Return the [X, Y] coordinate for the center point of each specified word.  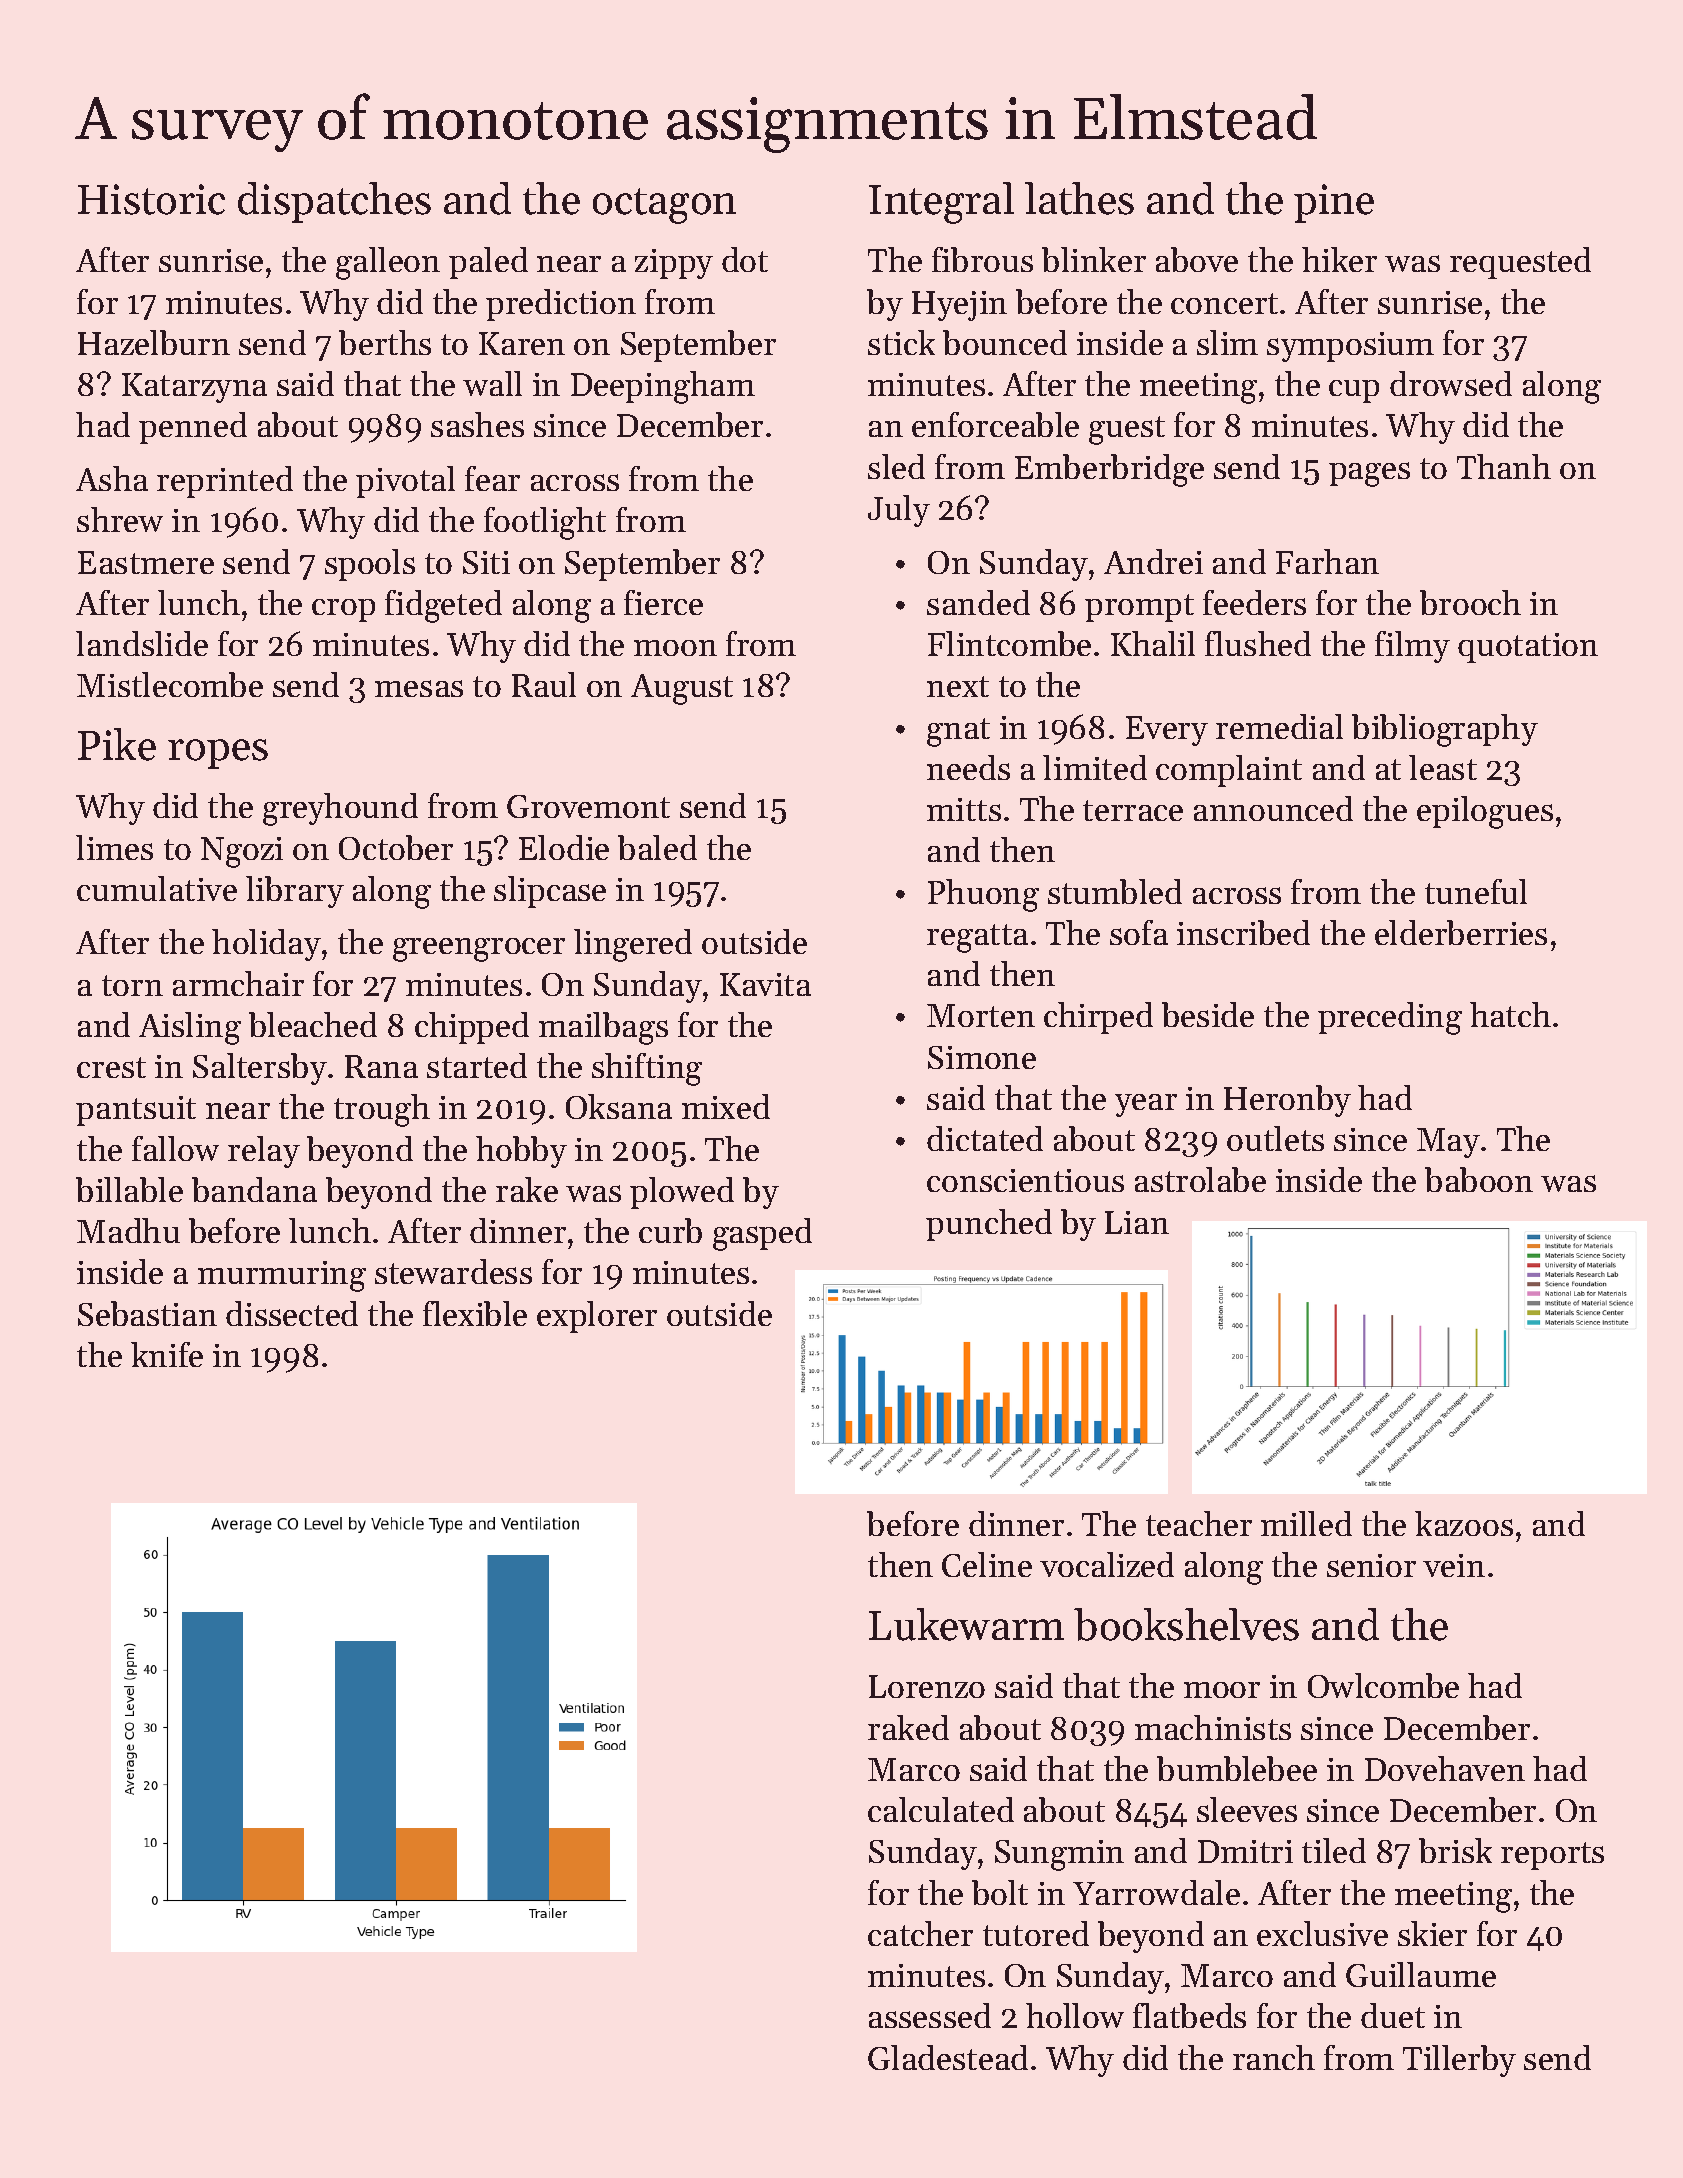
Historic [151, 199]
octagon [664, 206]
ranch [1274, 2057]
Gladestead [948, 2057]
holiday [266, 945]
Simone [982, 1057]
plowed [682, 1193]
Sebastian [147, 1313]
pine [1334, 203]
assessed [930, 2015]
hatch [1510, 1014]
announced [1273, 808]
